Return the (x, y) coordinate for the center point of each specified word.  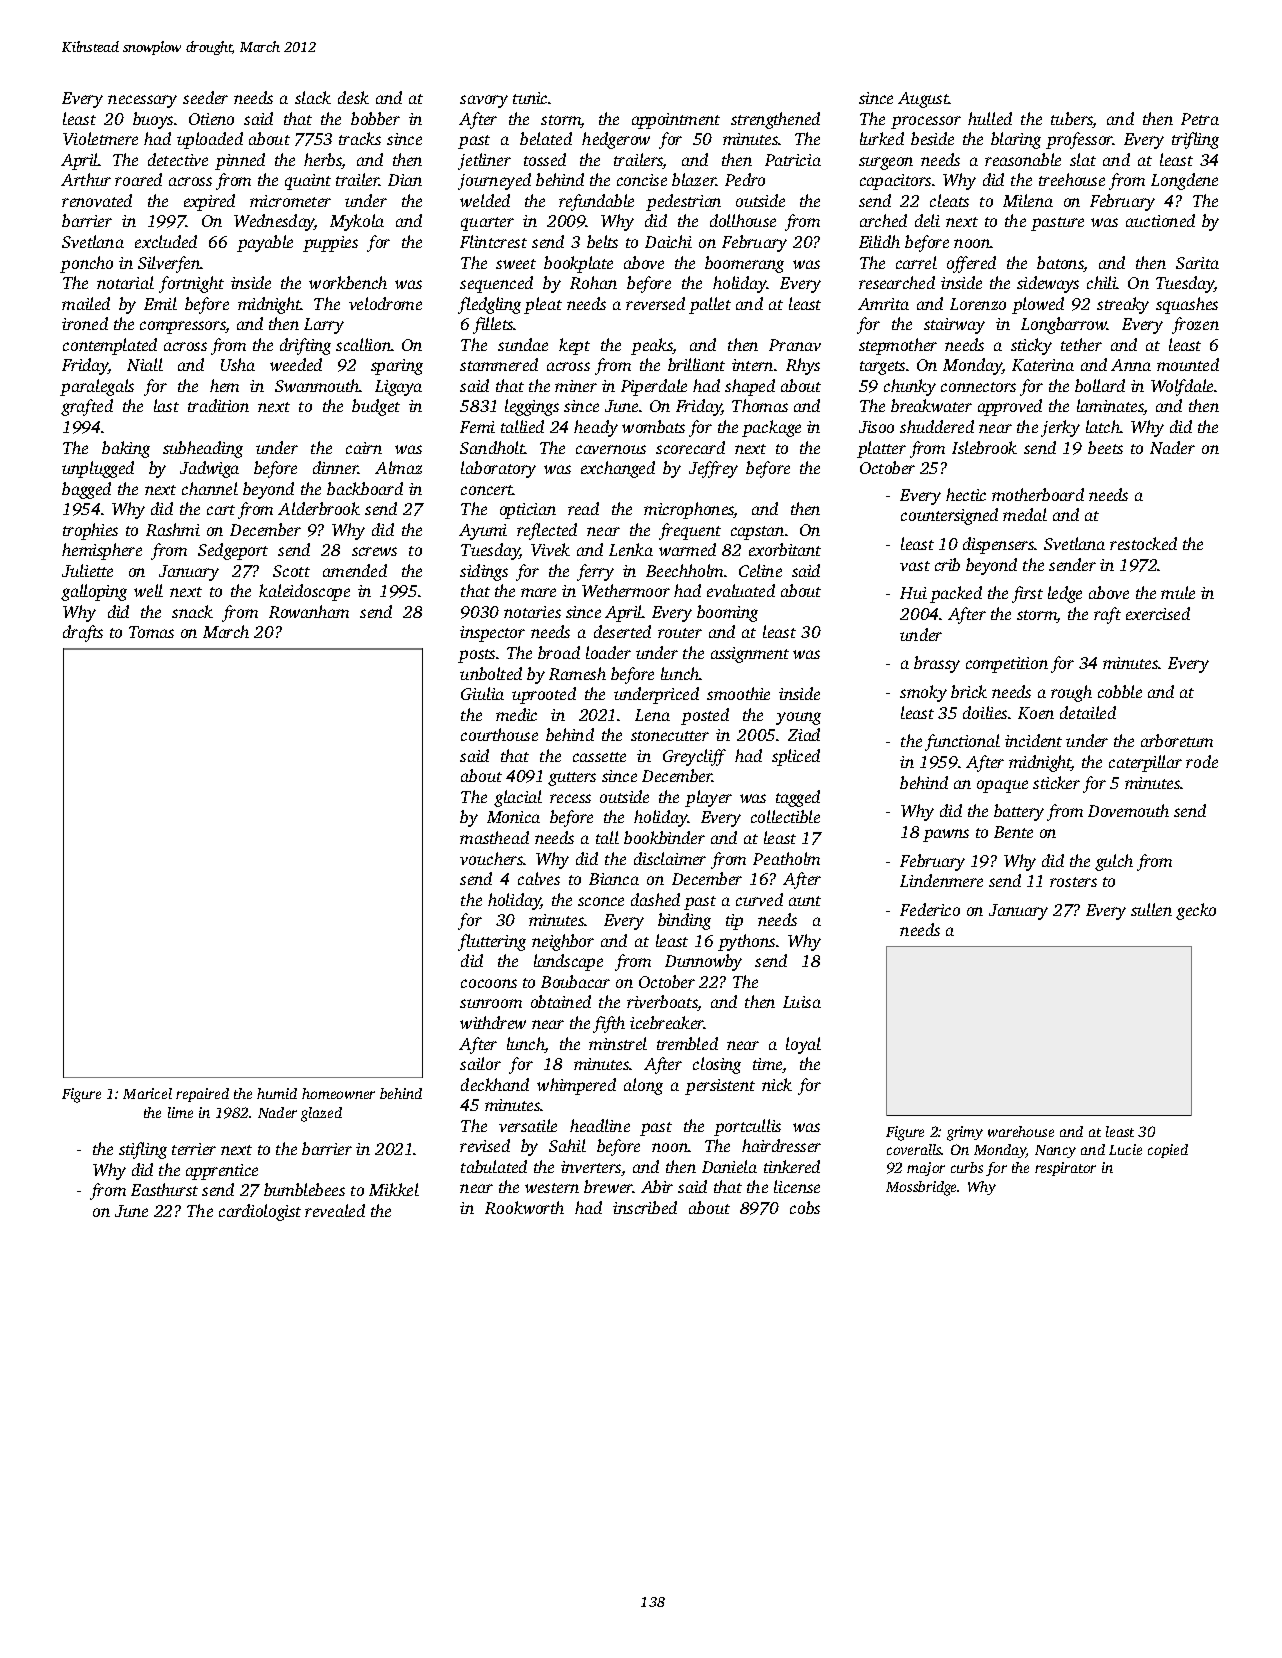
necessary (142, 101)
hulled (990, 118)
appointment (676, 121)
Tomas (151, 632)
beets (1105, 447)
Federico (930, 909)
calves (539, 878)
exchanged (618, 469)
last (166, 405)
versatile (528, 1125)
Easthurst (164, 1189)
